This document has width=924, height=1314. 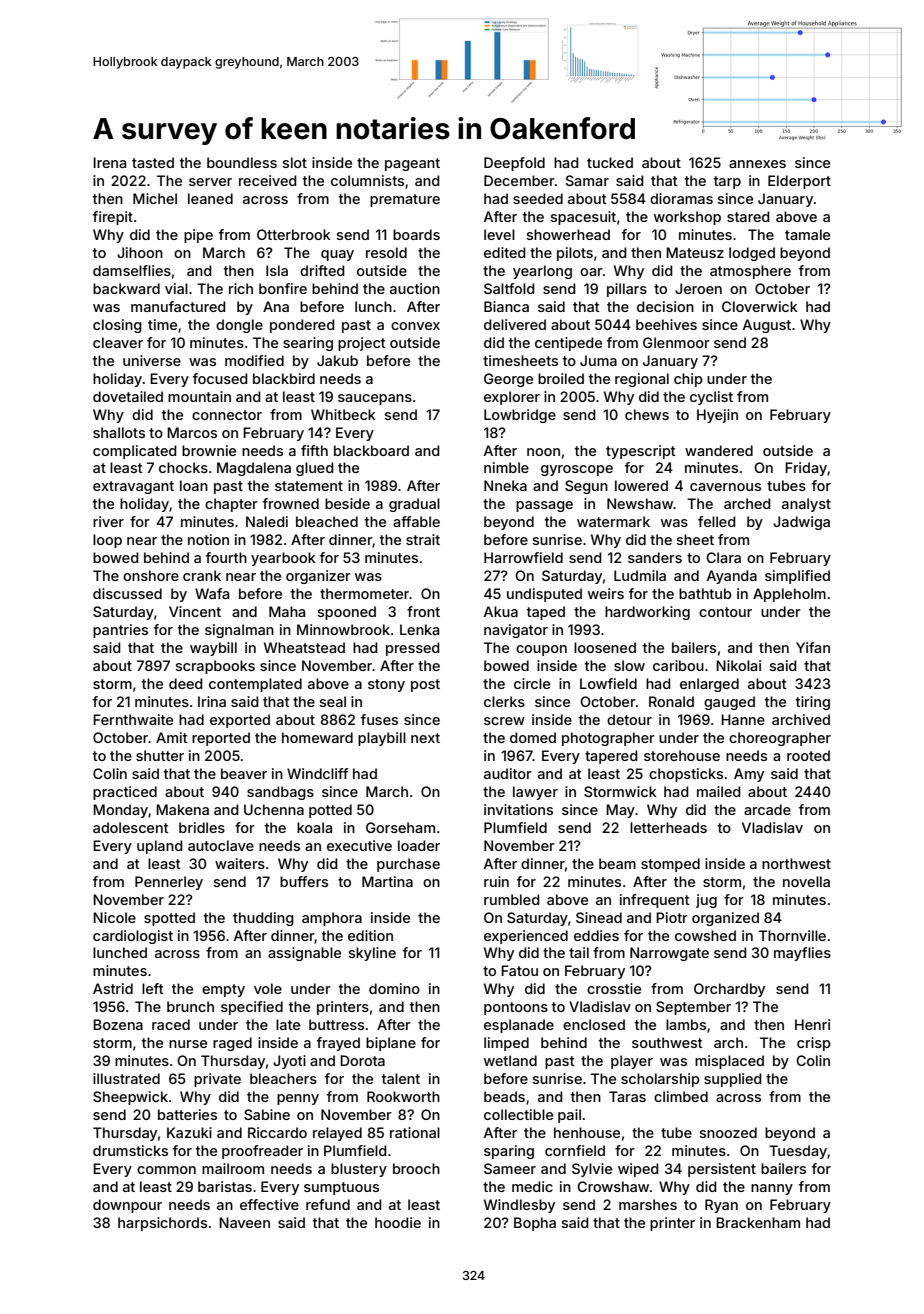 I want to click on loader, so click(x=419, y=845).
